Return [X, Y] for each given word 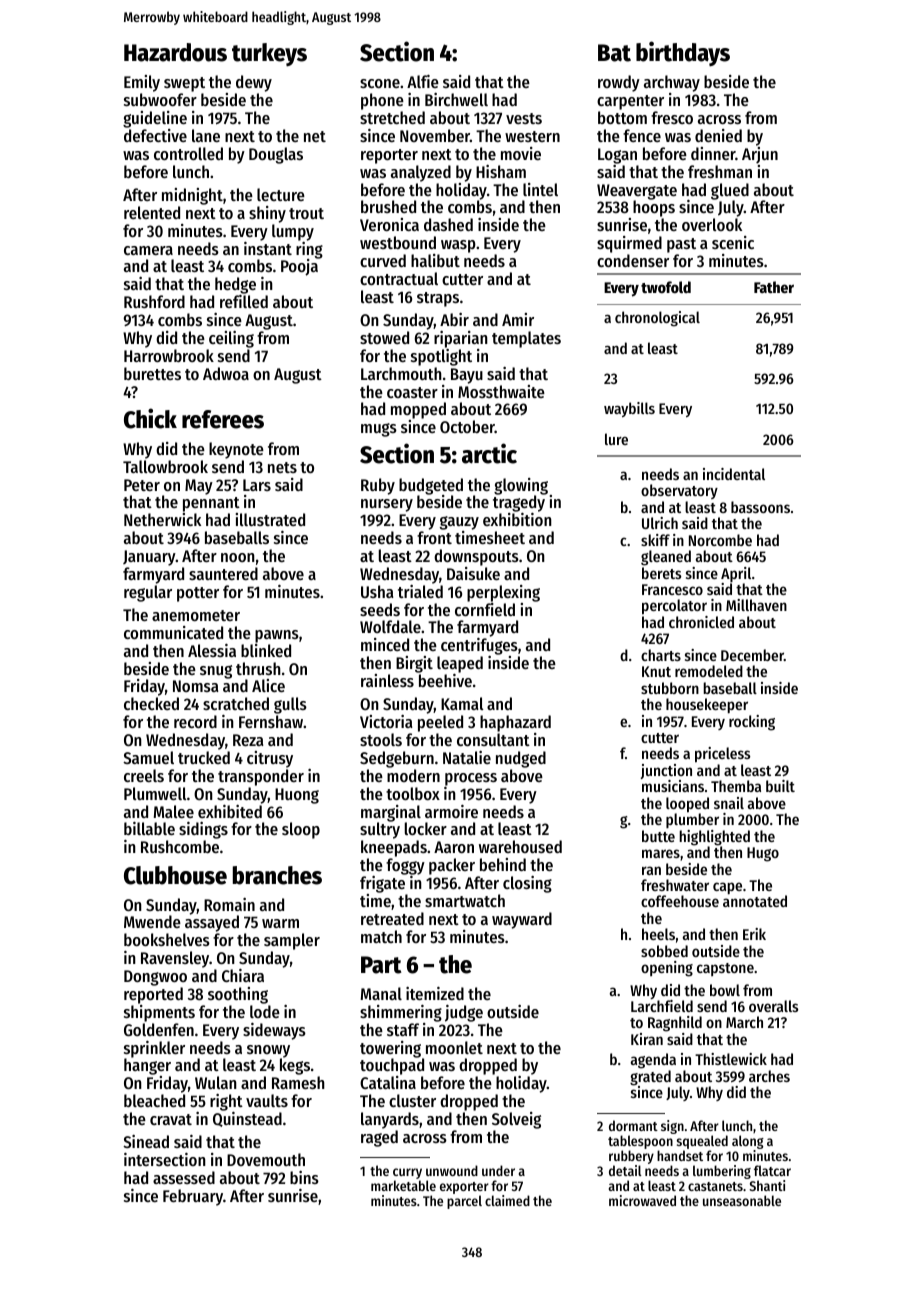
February [193, 1197]
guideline [155, 119]
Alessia [212, 650]
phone [382, 101]
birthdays [683, 54]
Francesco [672, 589]
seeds [380, 609]
